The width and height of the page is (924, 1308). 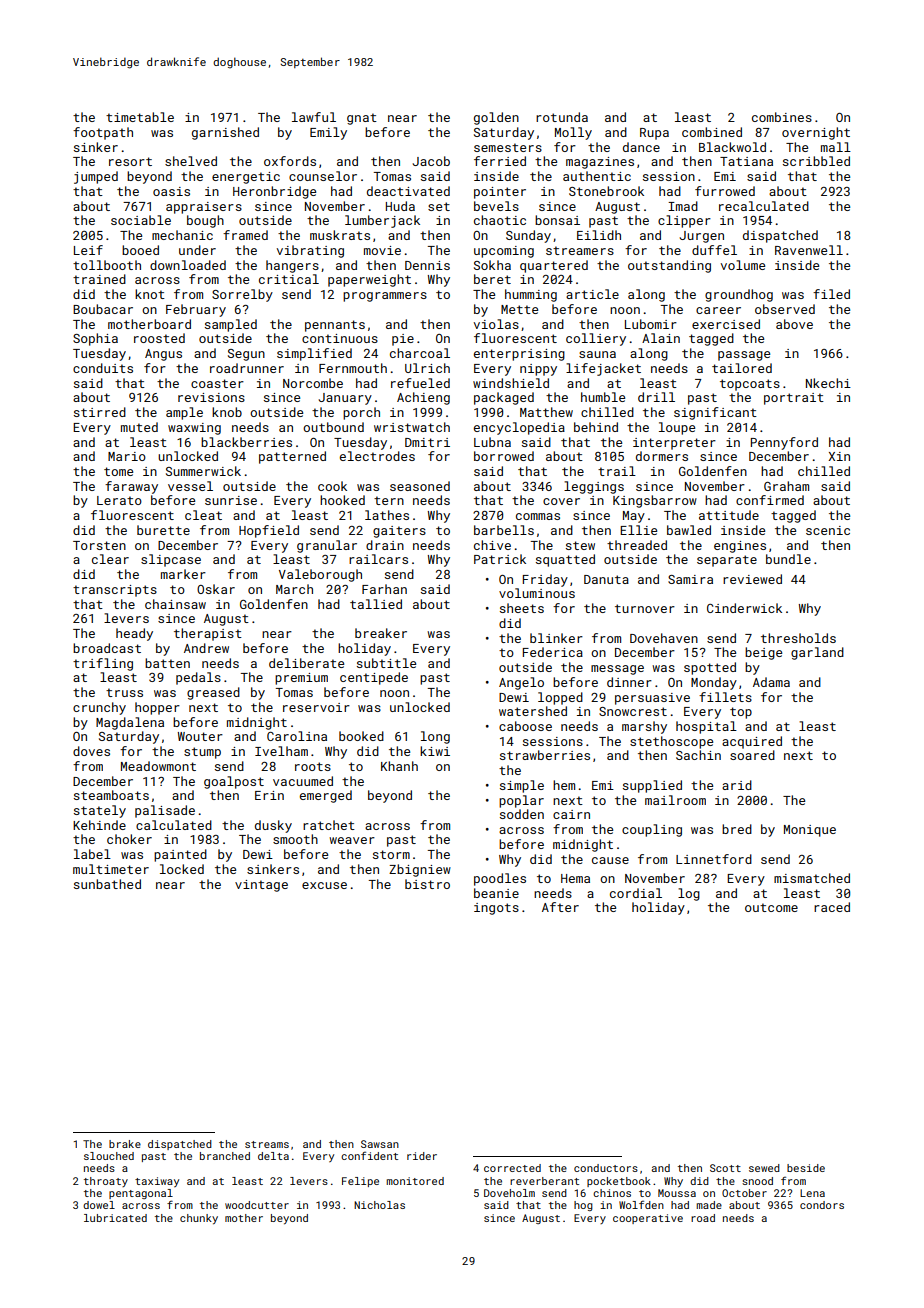 I want to click on Angelo, so click(x=521, y=683).
